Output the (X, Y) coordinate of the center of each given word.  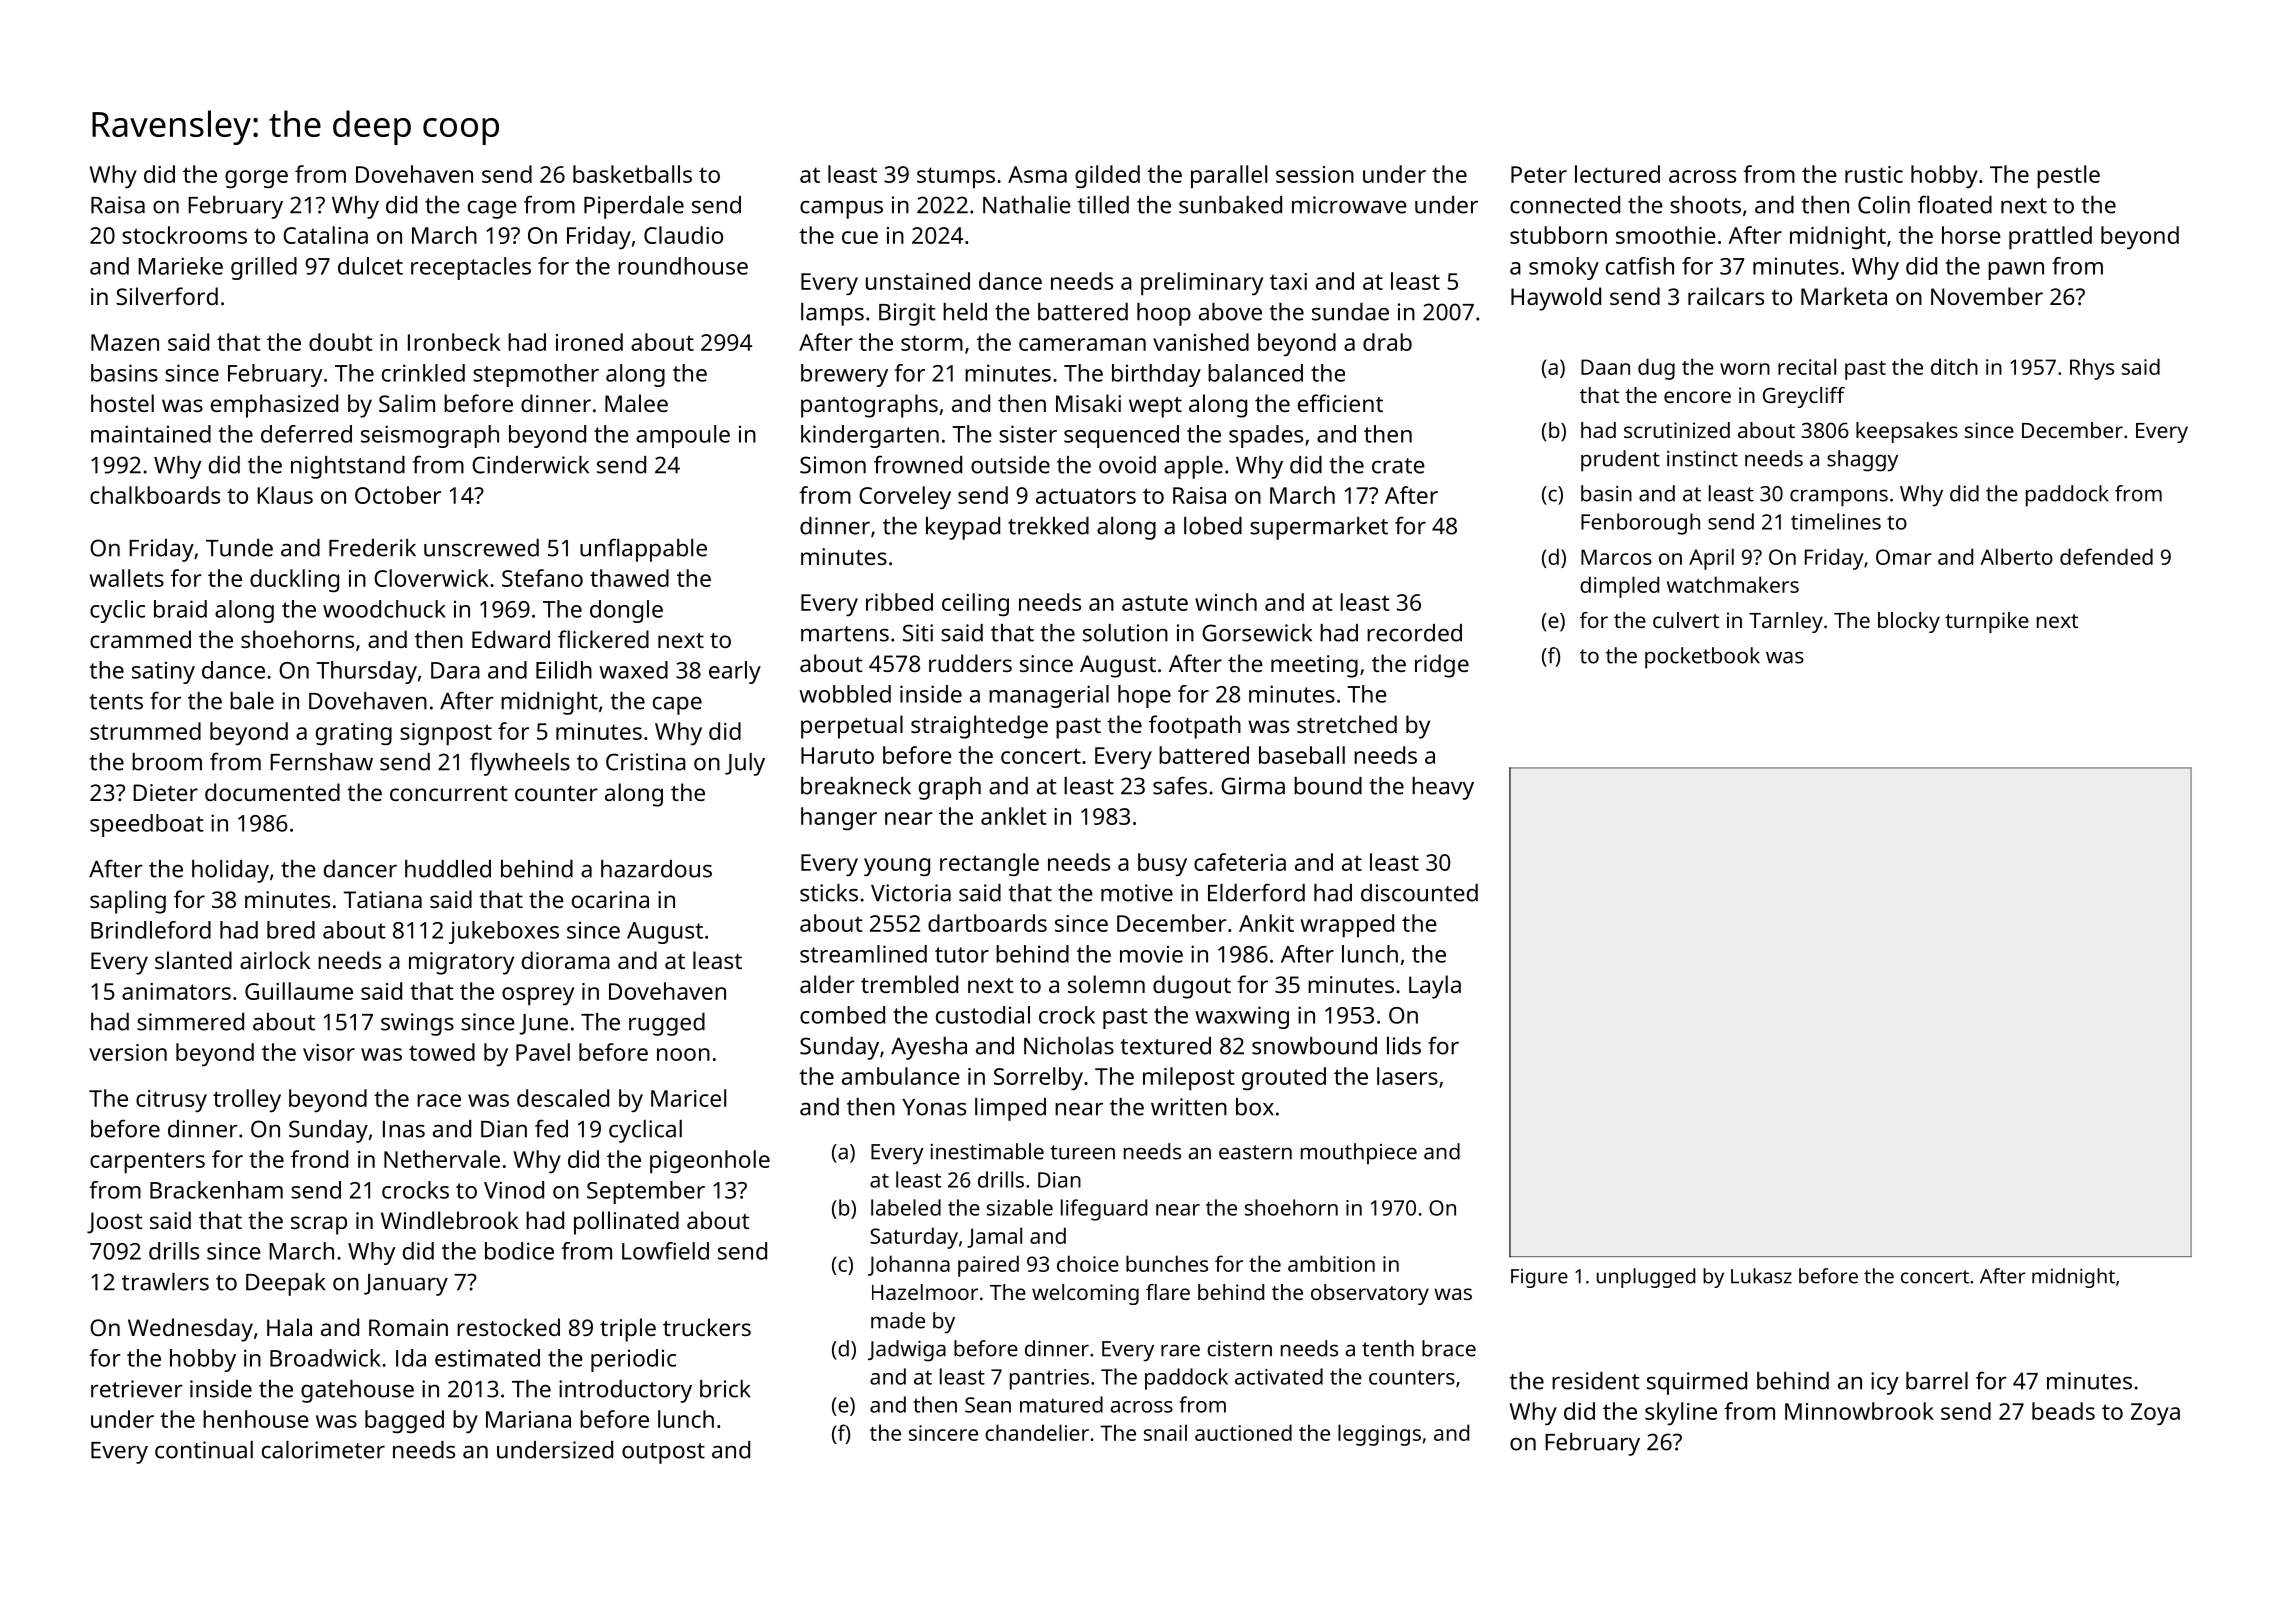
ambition (1331, 1263)
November (1987, 296)
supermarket (1319, 528)
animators (176, 991)
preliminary (1202, 284)
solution (1125, 633)
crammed (140, 639)
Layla (1435, 987)
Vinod (514, 1190)
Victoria (911, 893)
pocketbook (1702, 658)
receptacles (471, 268)
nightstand (348, 467)
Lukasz (1761, 1276)
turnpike (1987, 622)
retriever (137, 1389)
